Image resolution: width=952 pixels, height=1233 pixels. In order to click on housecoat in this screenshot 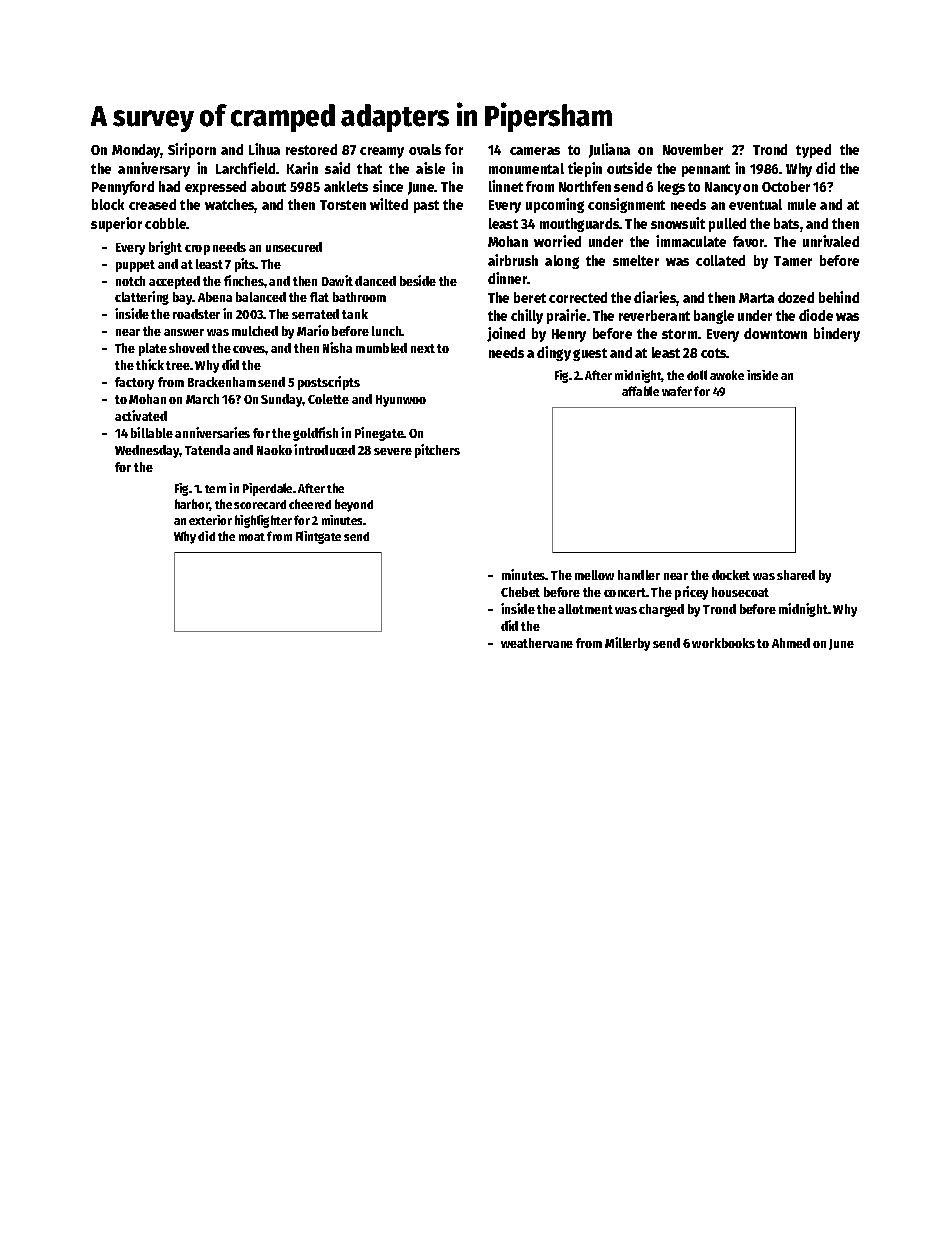, I will do `click(740, 592)`.
